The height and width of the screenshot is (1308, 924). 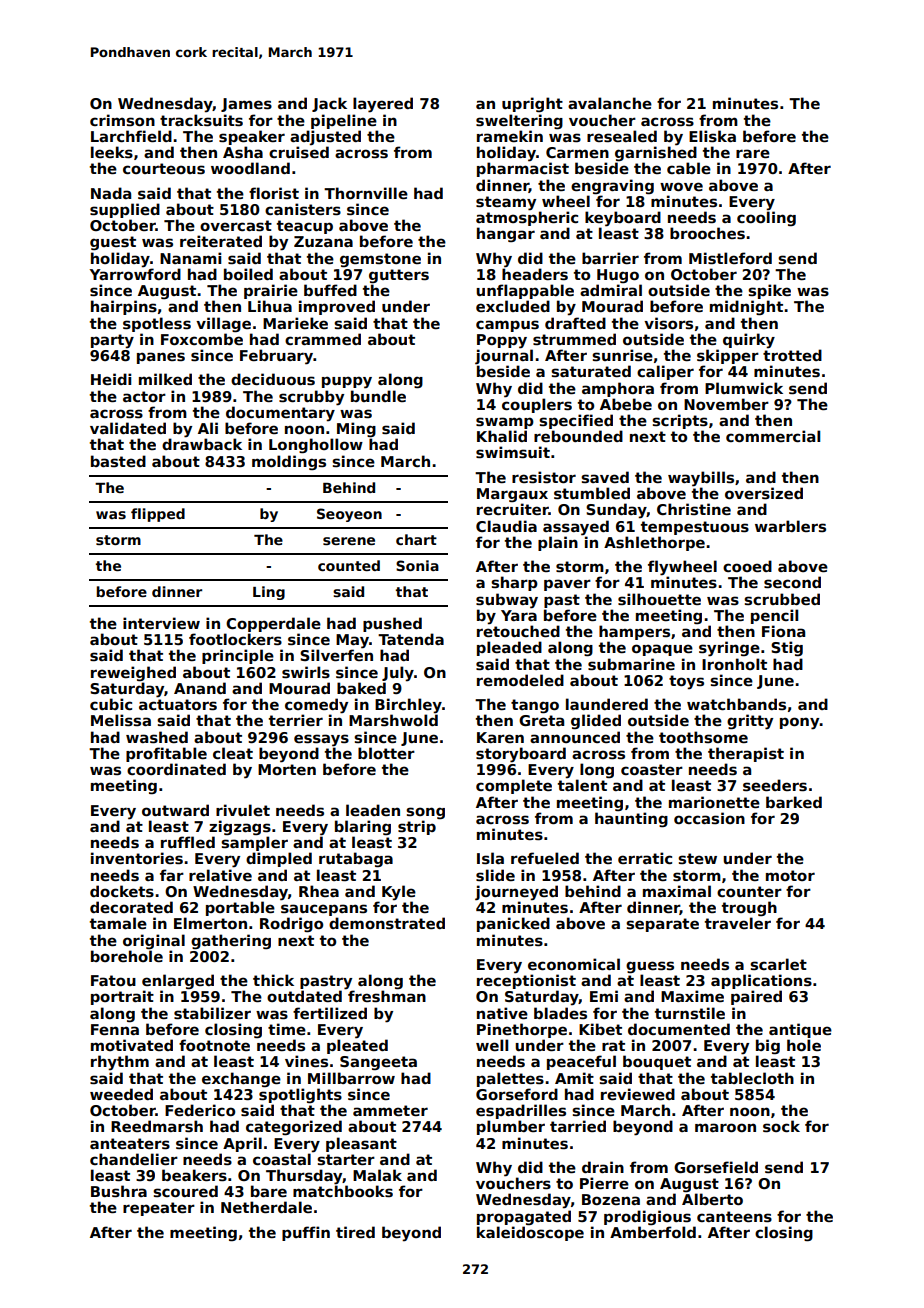 What do you see at coordinates (764, 493) in the screenshot?
I see `oversized` at bounding box center [764, 493].
